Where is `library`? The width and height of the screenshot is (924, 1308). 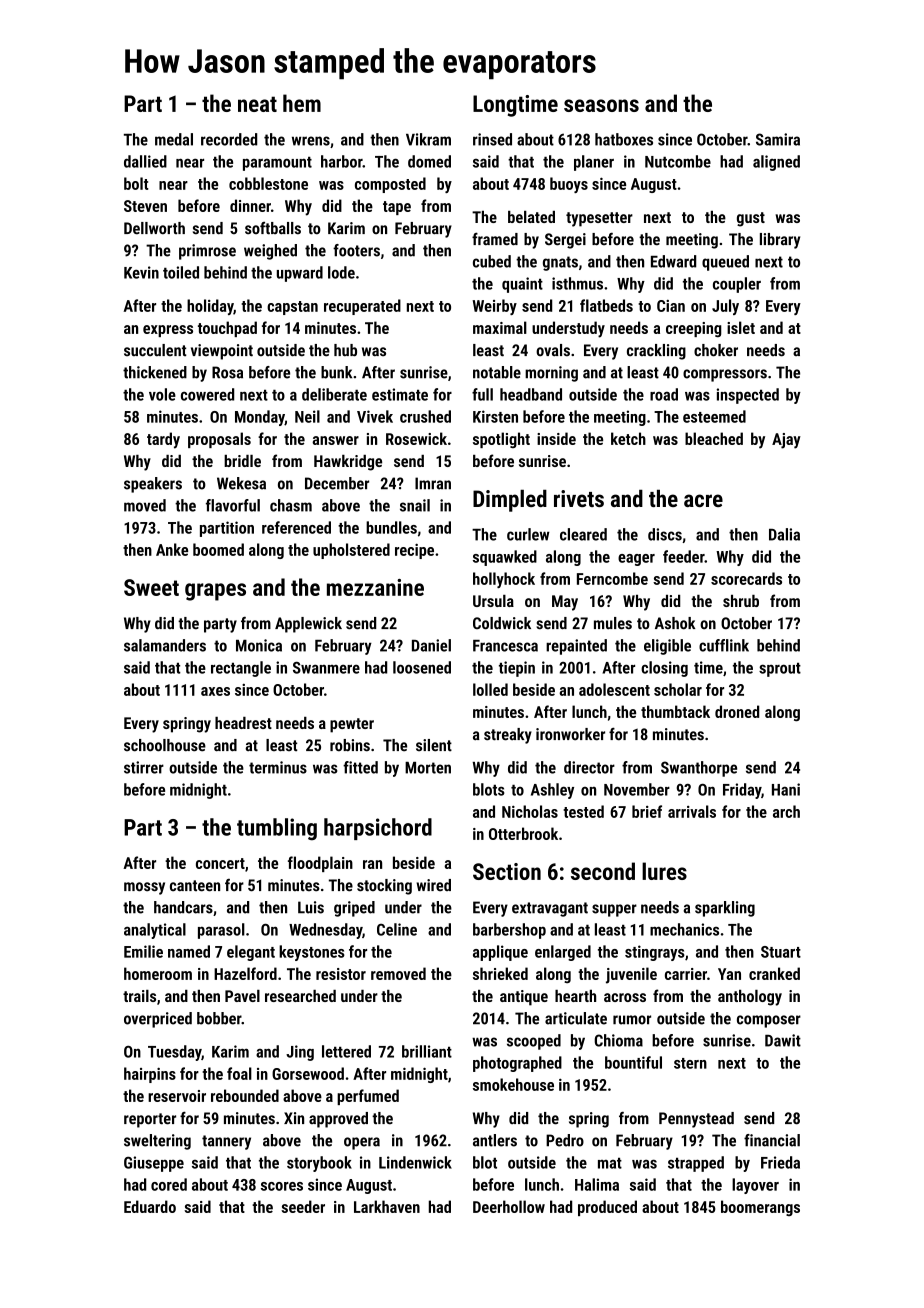 library is located at coordinates (780, 241).
